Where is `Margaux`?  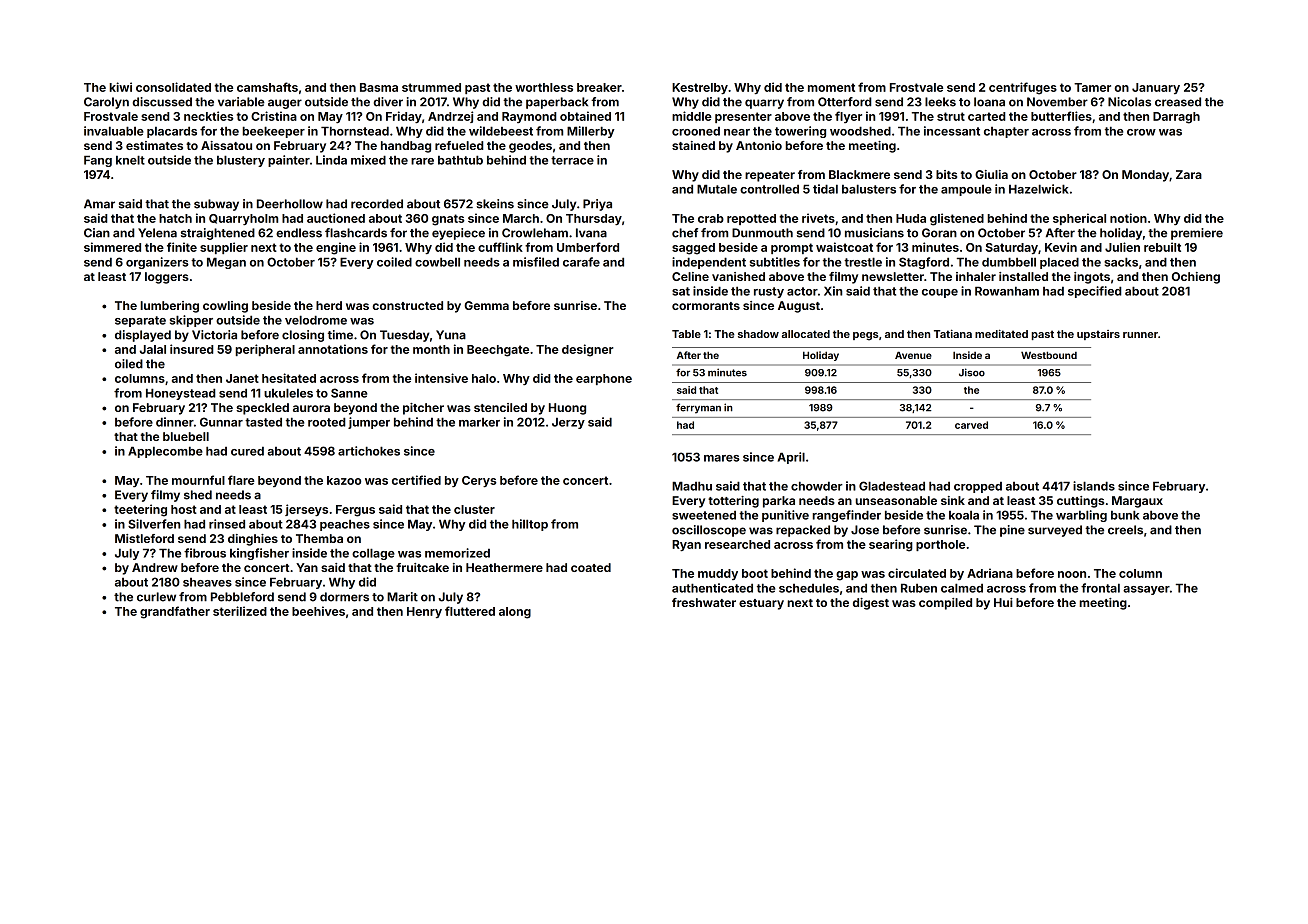
Margaux is located at coordinates (1137, 502).
